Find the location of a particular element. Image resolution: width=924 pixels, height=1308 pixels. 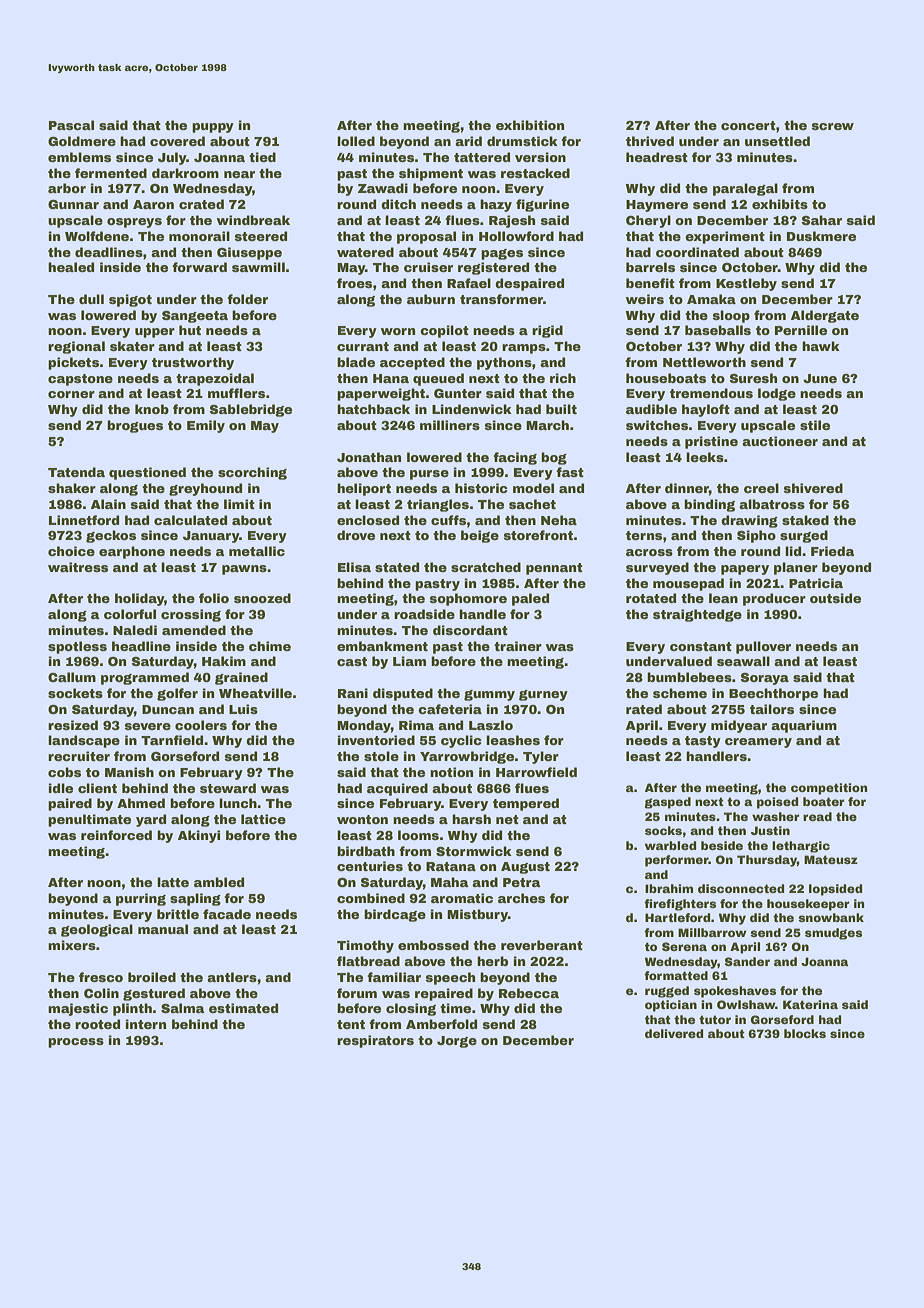

drove is located at coordinates (356, 535).
